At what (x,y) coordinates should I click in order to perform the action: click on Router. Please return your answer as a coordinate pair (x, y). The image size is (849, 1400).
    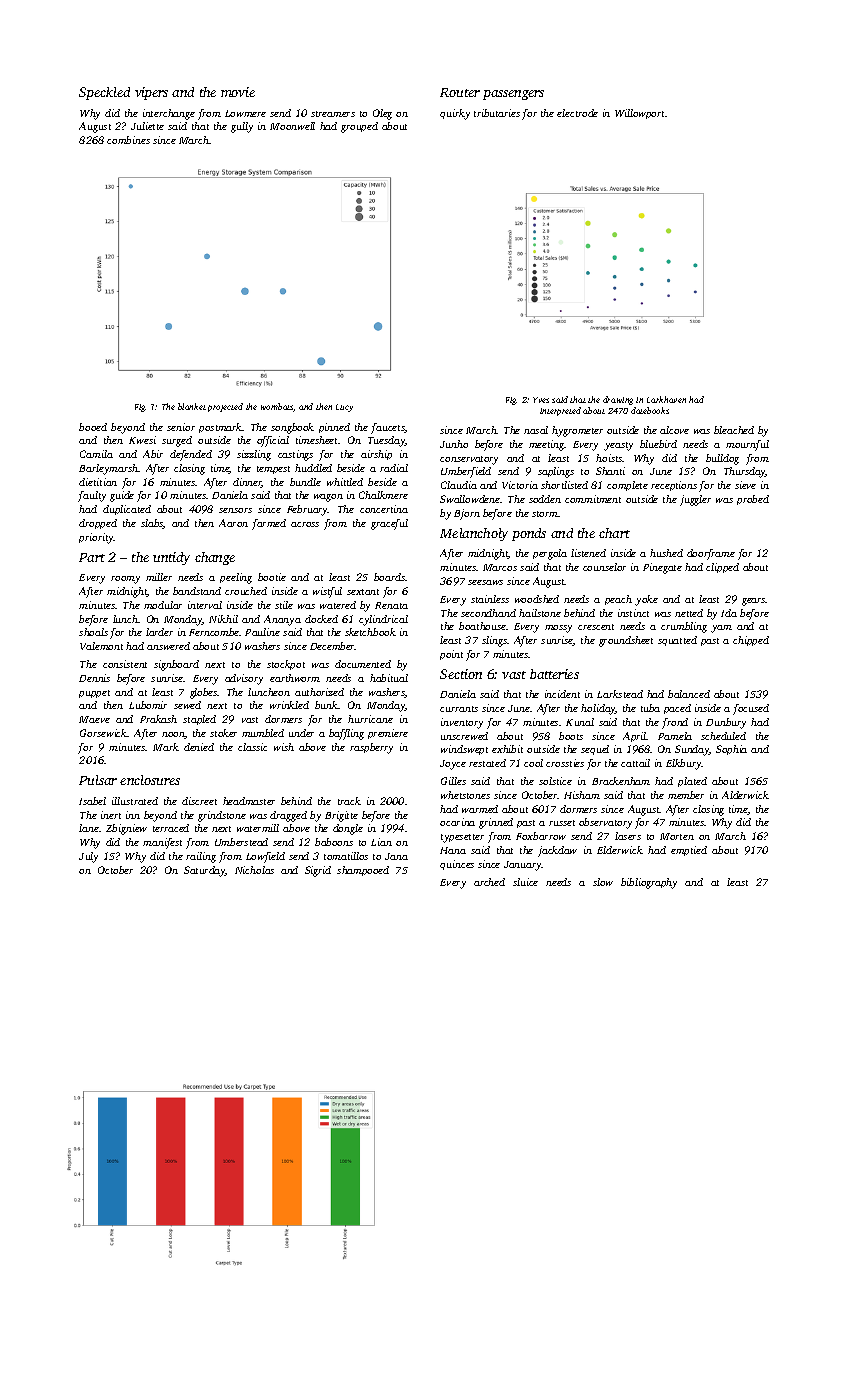
    Looking at the image, I should click on (460, 92).
